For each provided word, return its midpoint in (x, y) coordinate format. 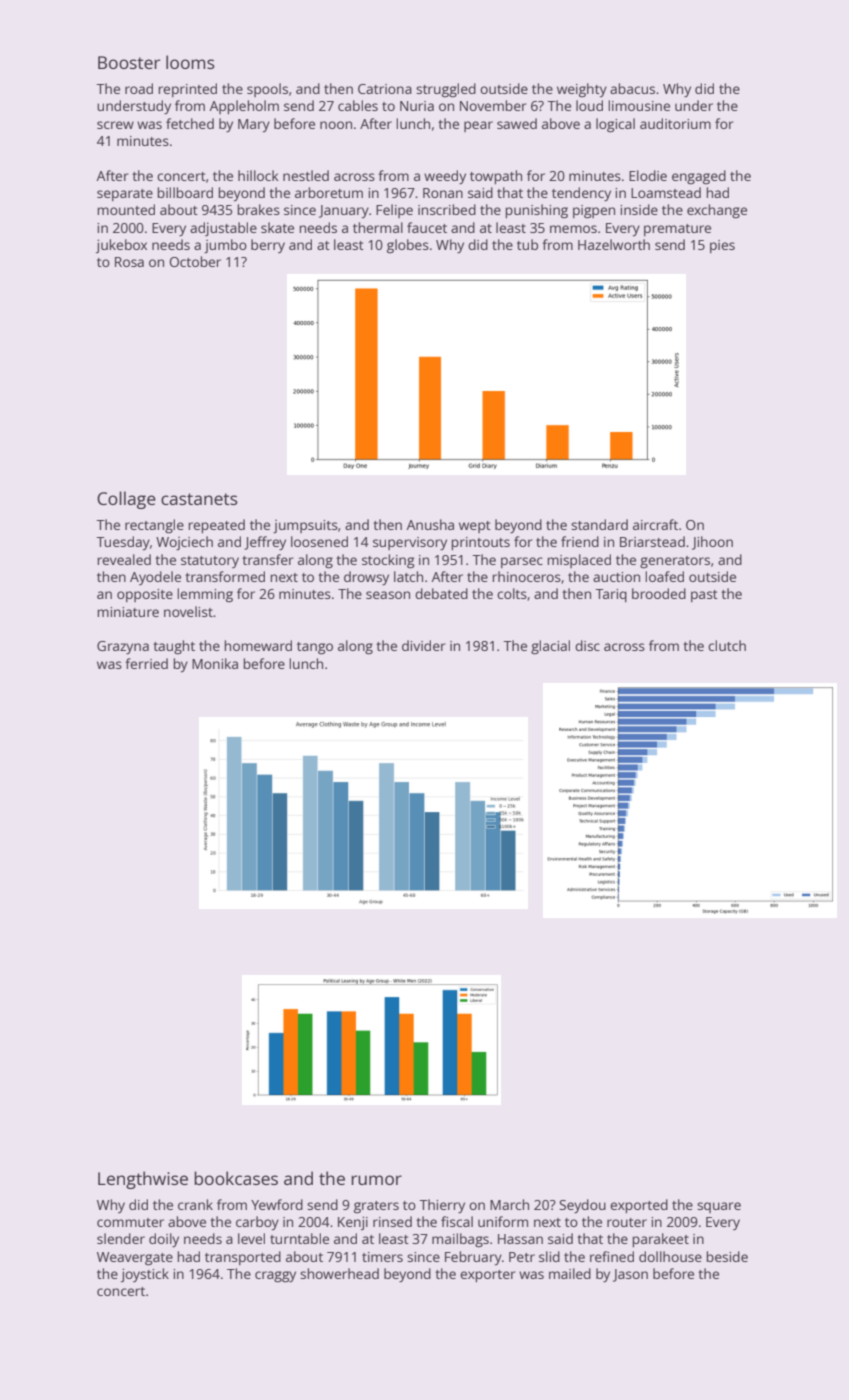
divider (423, 645)
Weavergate (135, 1259)
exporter (487, 1276)
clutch (727, 645)
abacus (632, 88)
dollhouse (670, 1256)
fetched (190, 123)
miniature (128, 612)
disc (587, 645)
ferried (146, 663)
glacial (550, 647)
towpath (496, 177)
